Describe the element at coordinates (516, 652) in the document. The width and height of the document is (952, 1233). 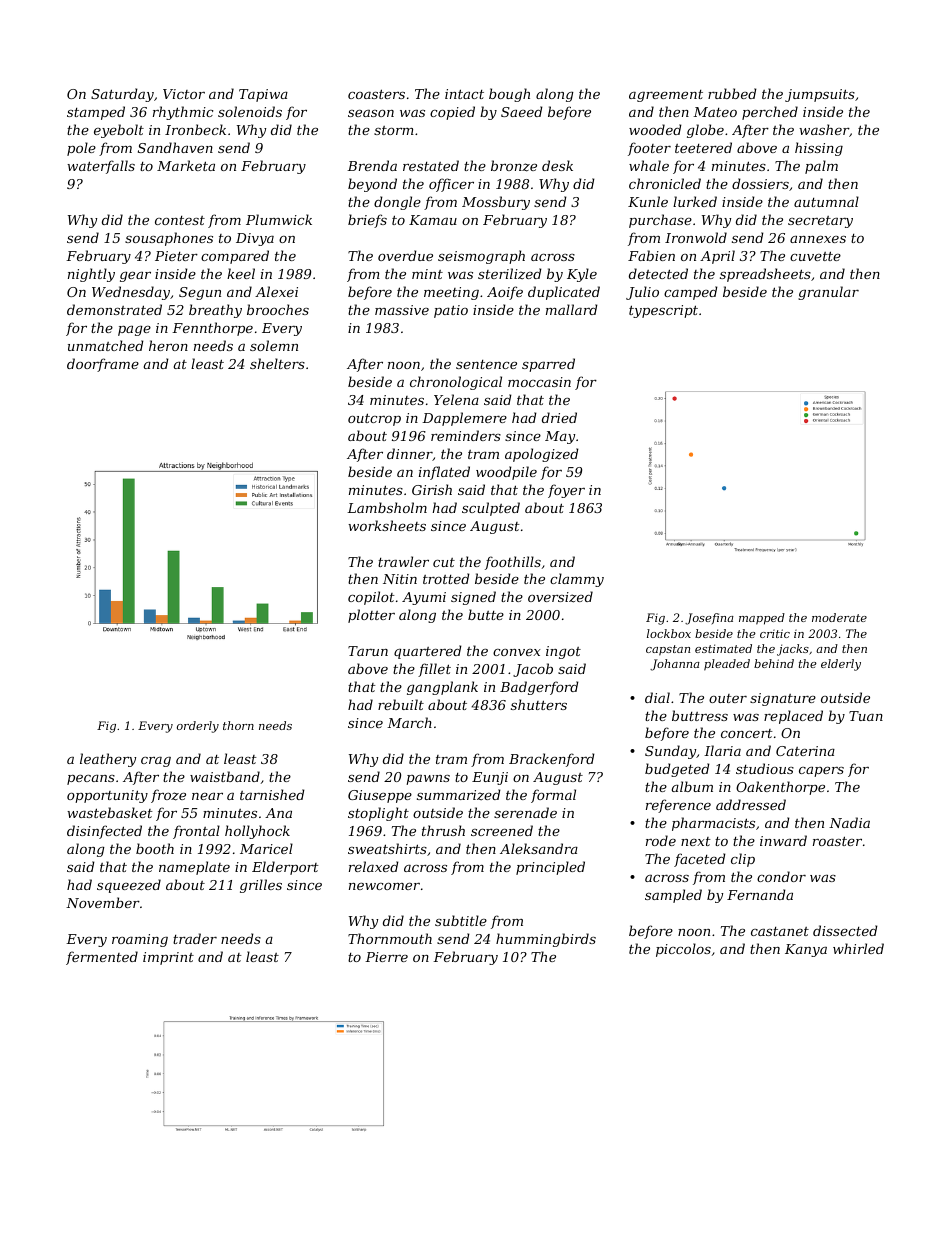
I see `convex` at that location.
